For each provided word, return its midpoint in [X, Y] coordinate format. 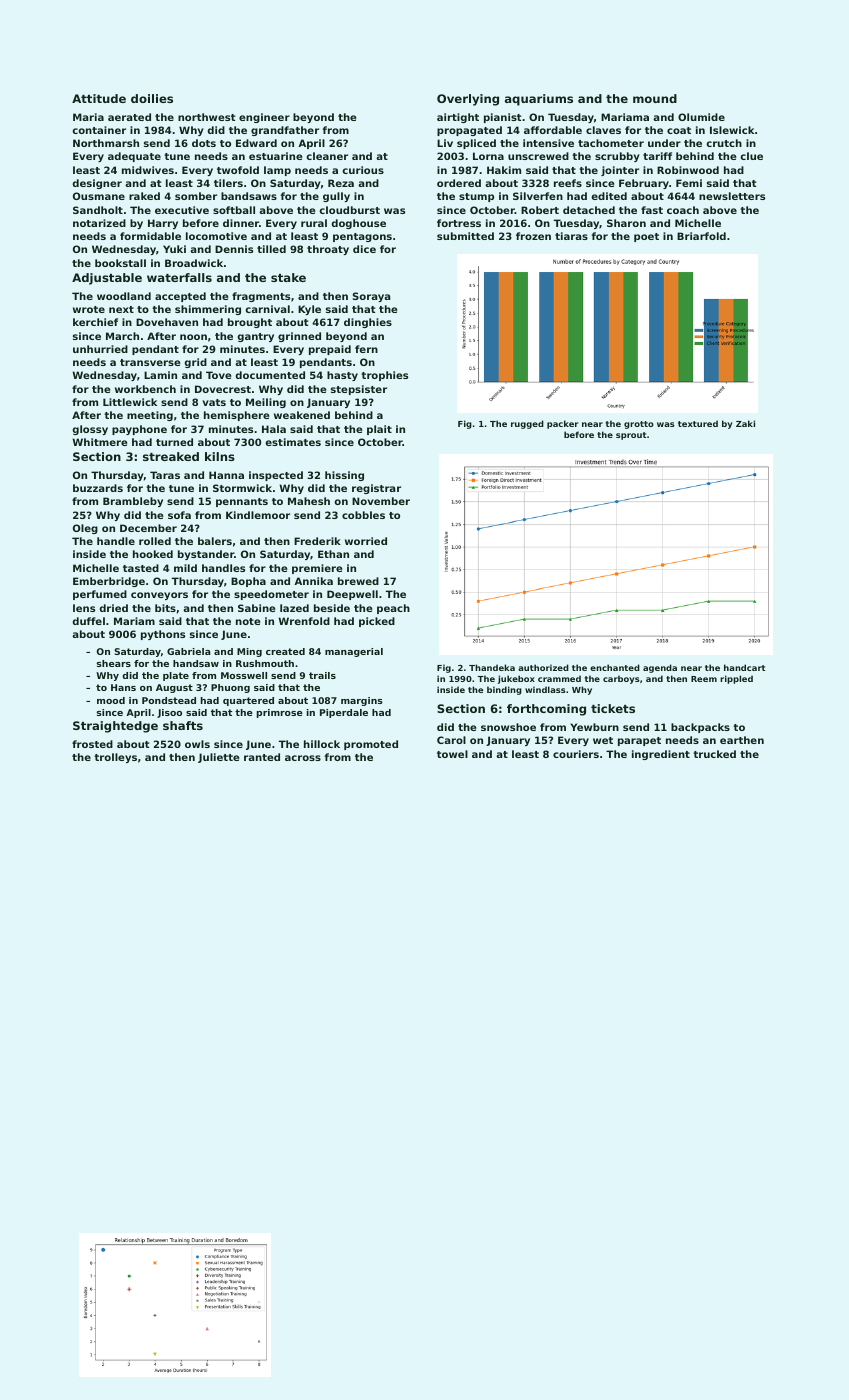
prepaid [330, 350]
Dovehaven [167, 322]
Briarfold [701, 236]
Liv [445, 143]
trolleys [115, 758]
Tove [218, 375]
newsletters [732, 196]
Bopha [248, 582]
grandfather [285, 131]
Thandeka [492, 667]
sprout [631, 436]
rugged [527, 424]
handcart [744, 667]
